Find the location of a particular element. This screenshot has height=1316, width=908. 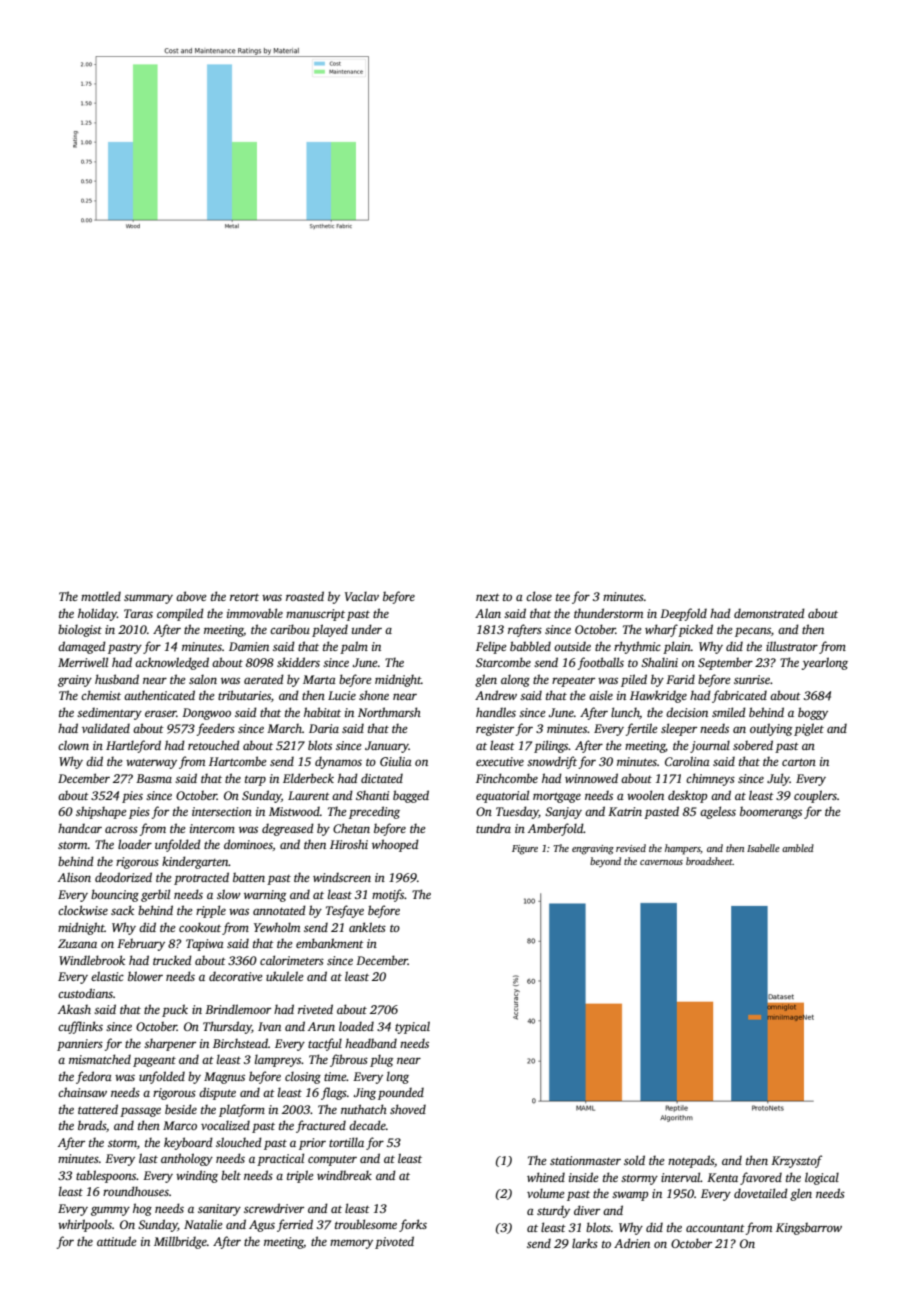

husband is located at coordinates (117, 679).
